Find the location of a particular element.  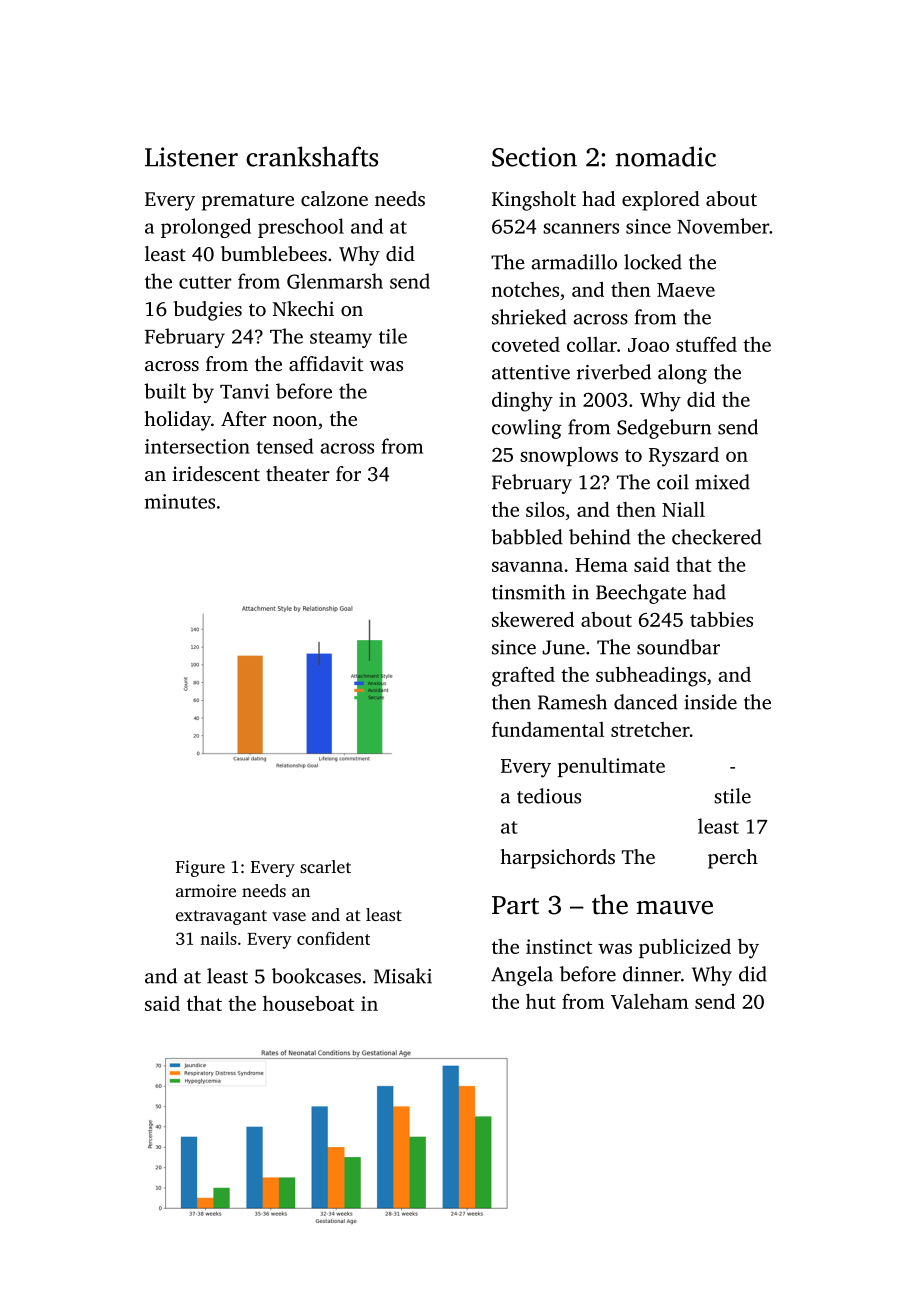

tedious is located at coordinates (549, 796).
